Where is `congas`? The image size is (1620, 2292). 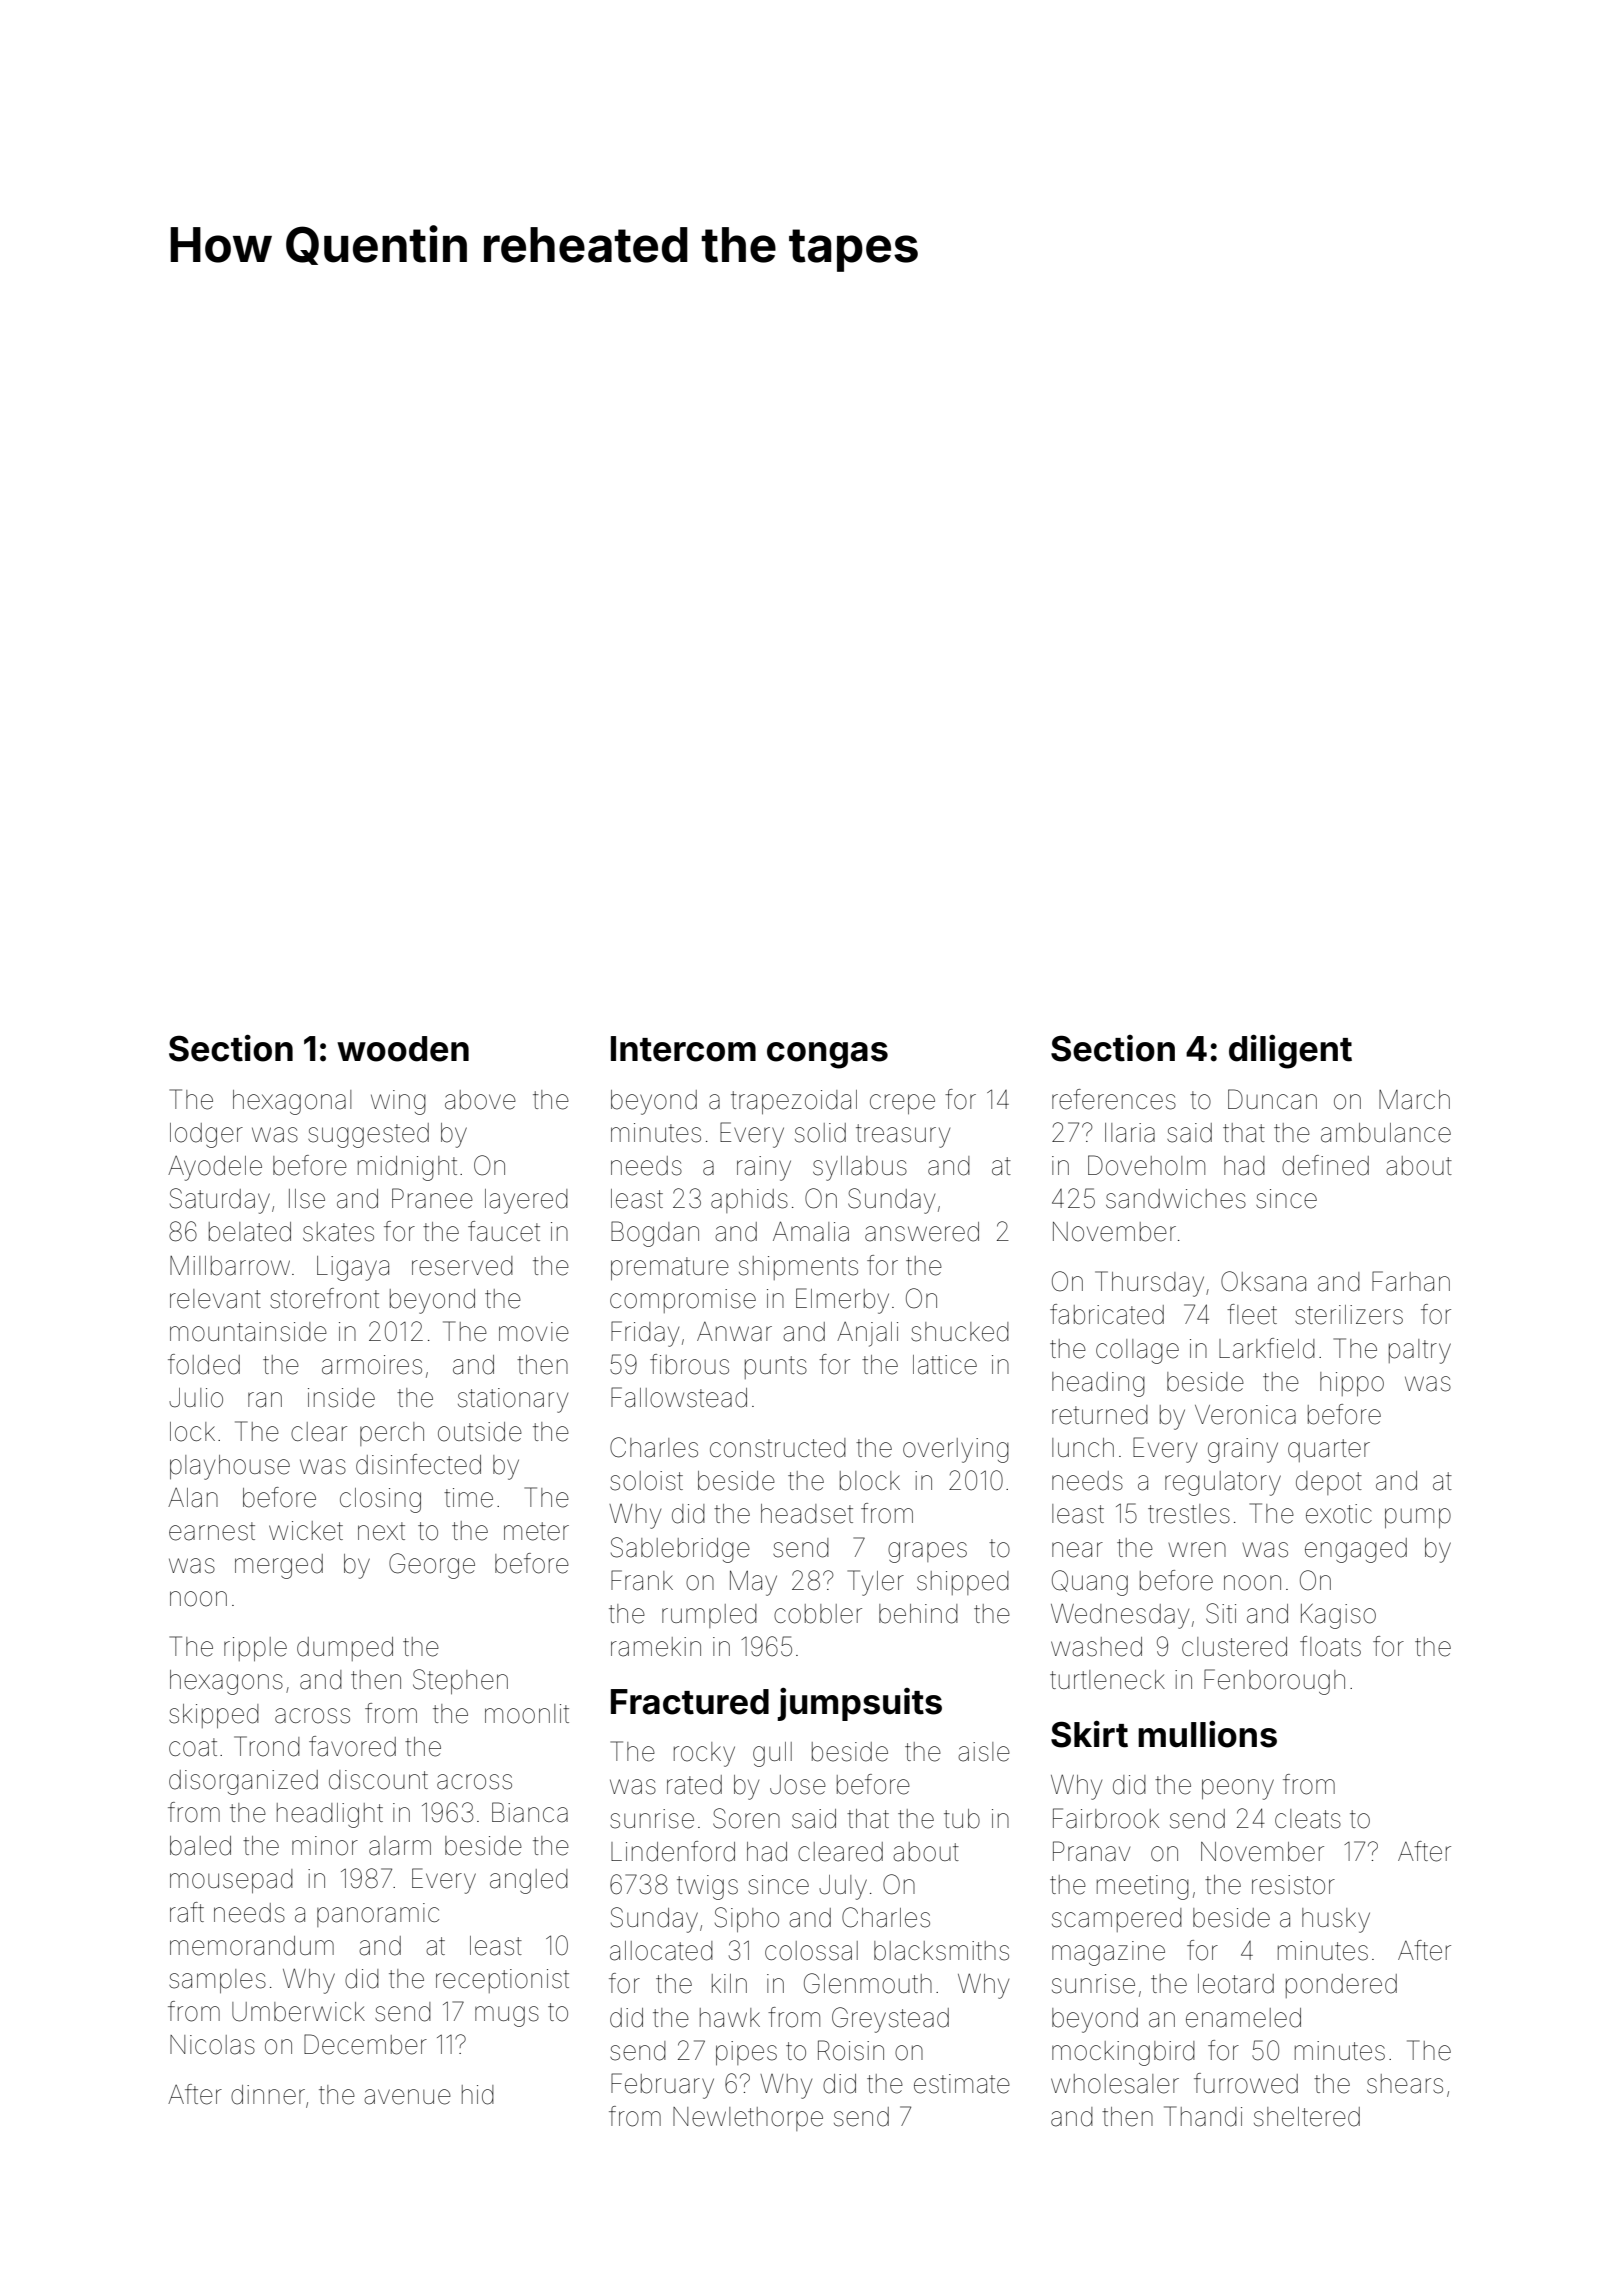
congas is located at coordinates (827, 1055).
